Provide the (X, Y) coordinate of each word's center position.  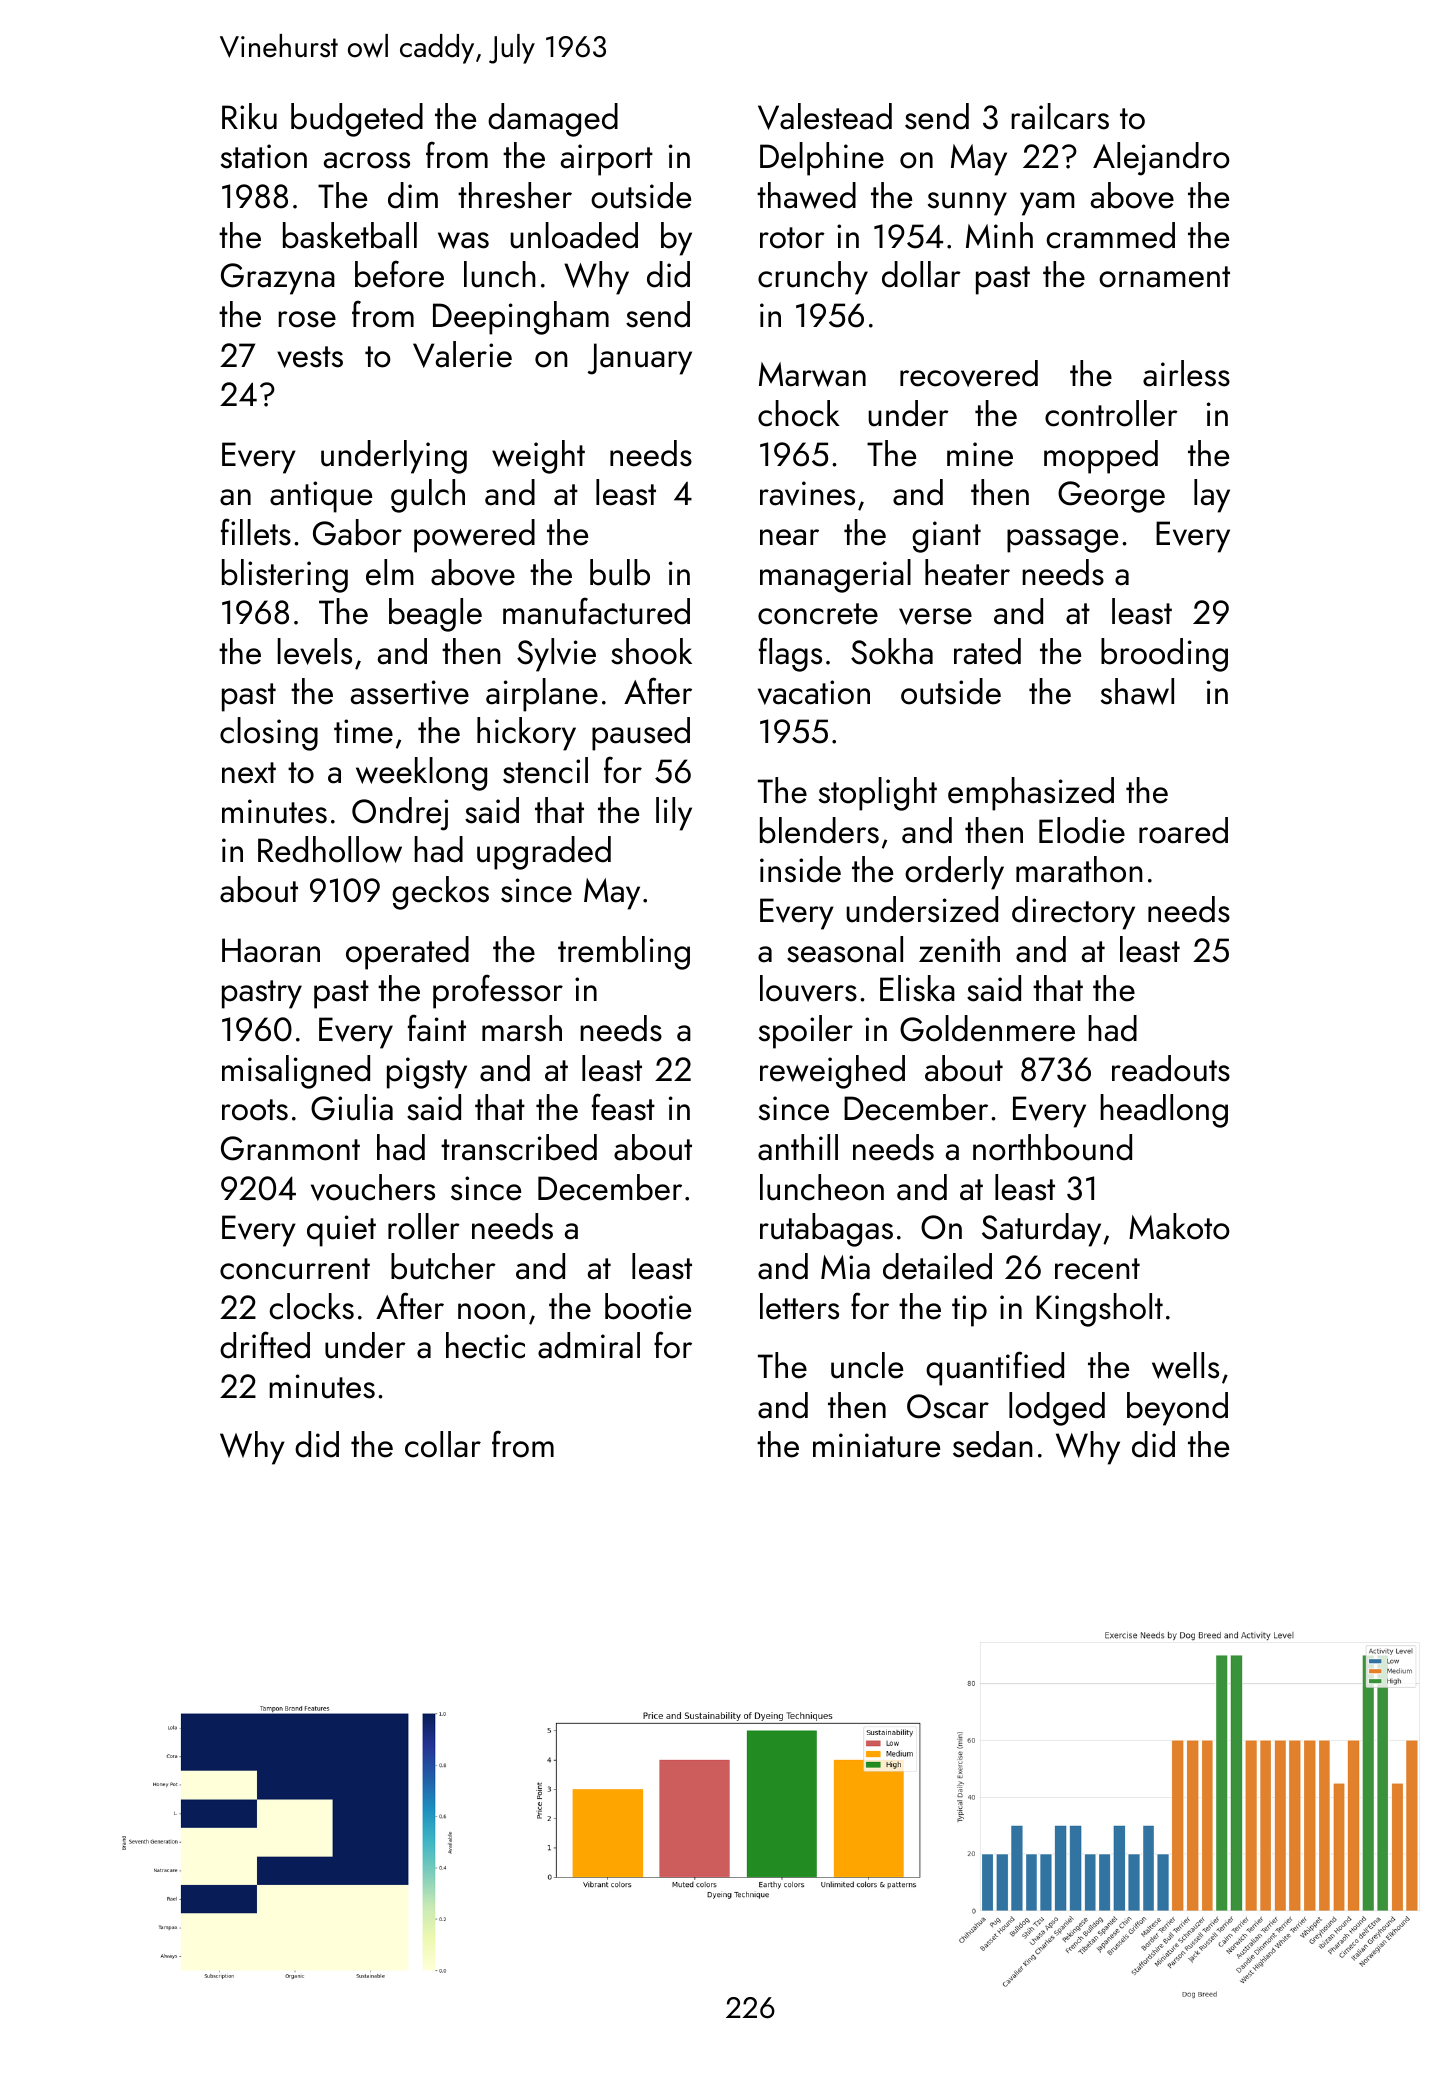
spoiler (806, 1032)
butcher (443, 1266)
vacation (814, 692)
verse (935, 616)
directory (1073, 913)
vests (310, 357)
